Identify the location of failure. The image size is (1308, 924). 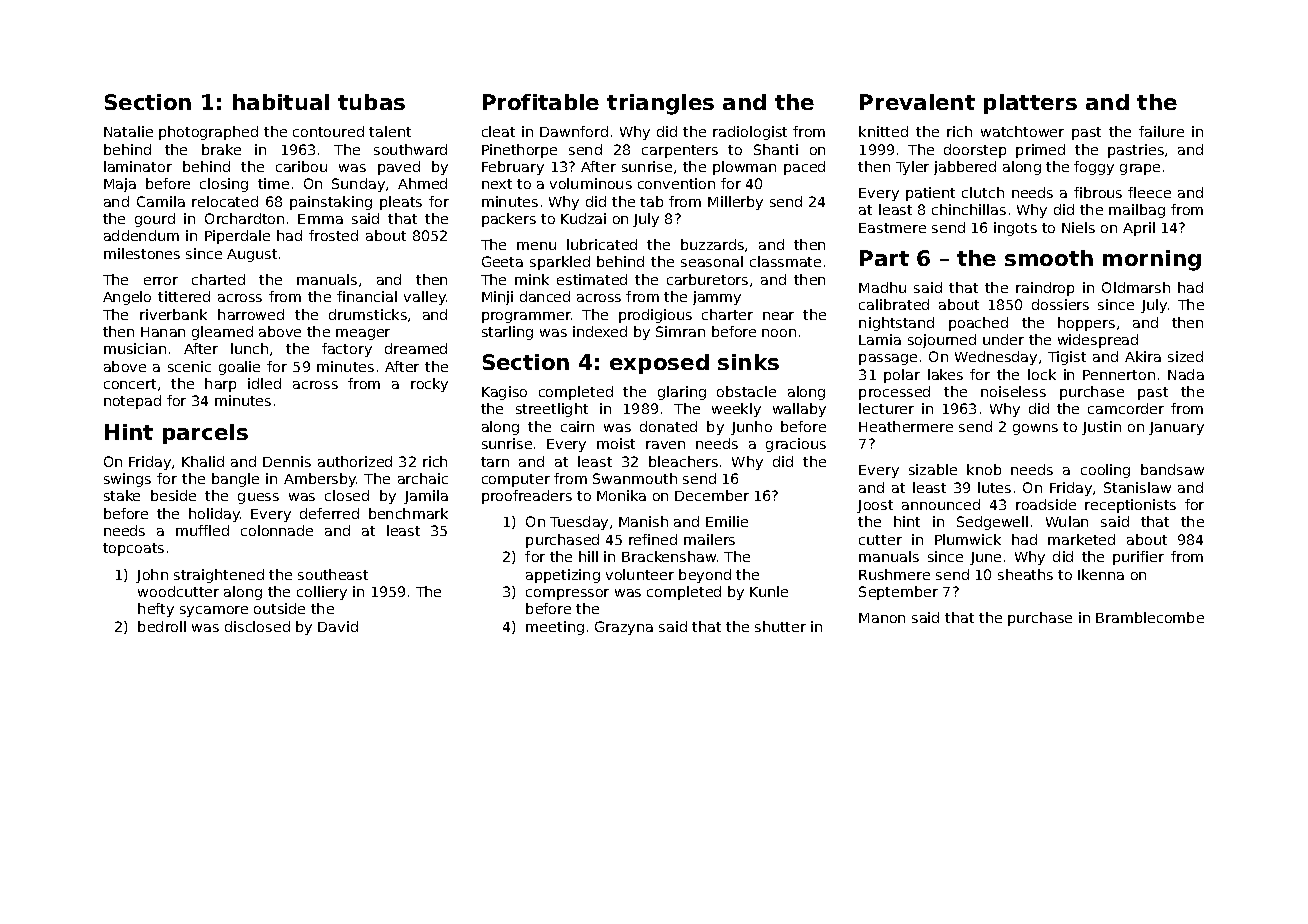
(1161, 131).
